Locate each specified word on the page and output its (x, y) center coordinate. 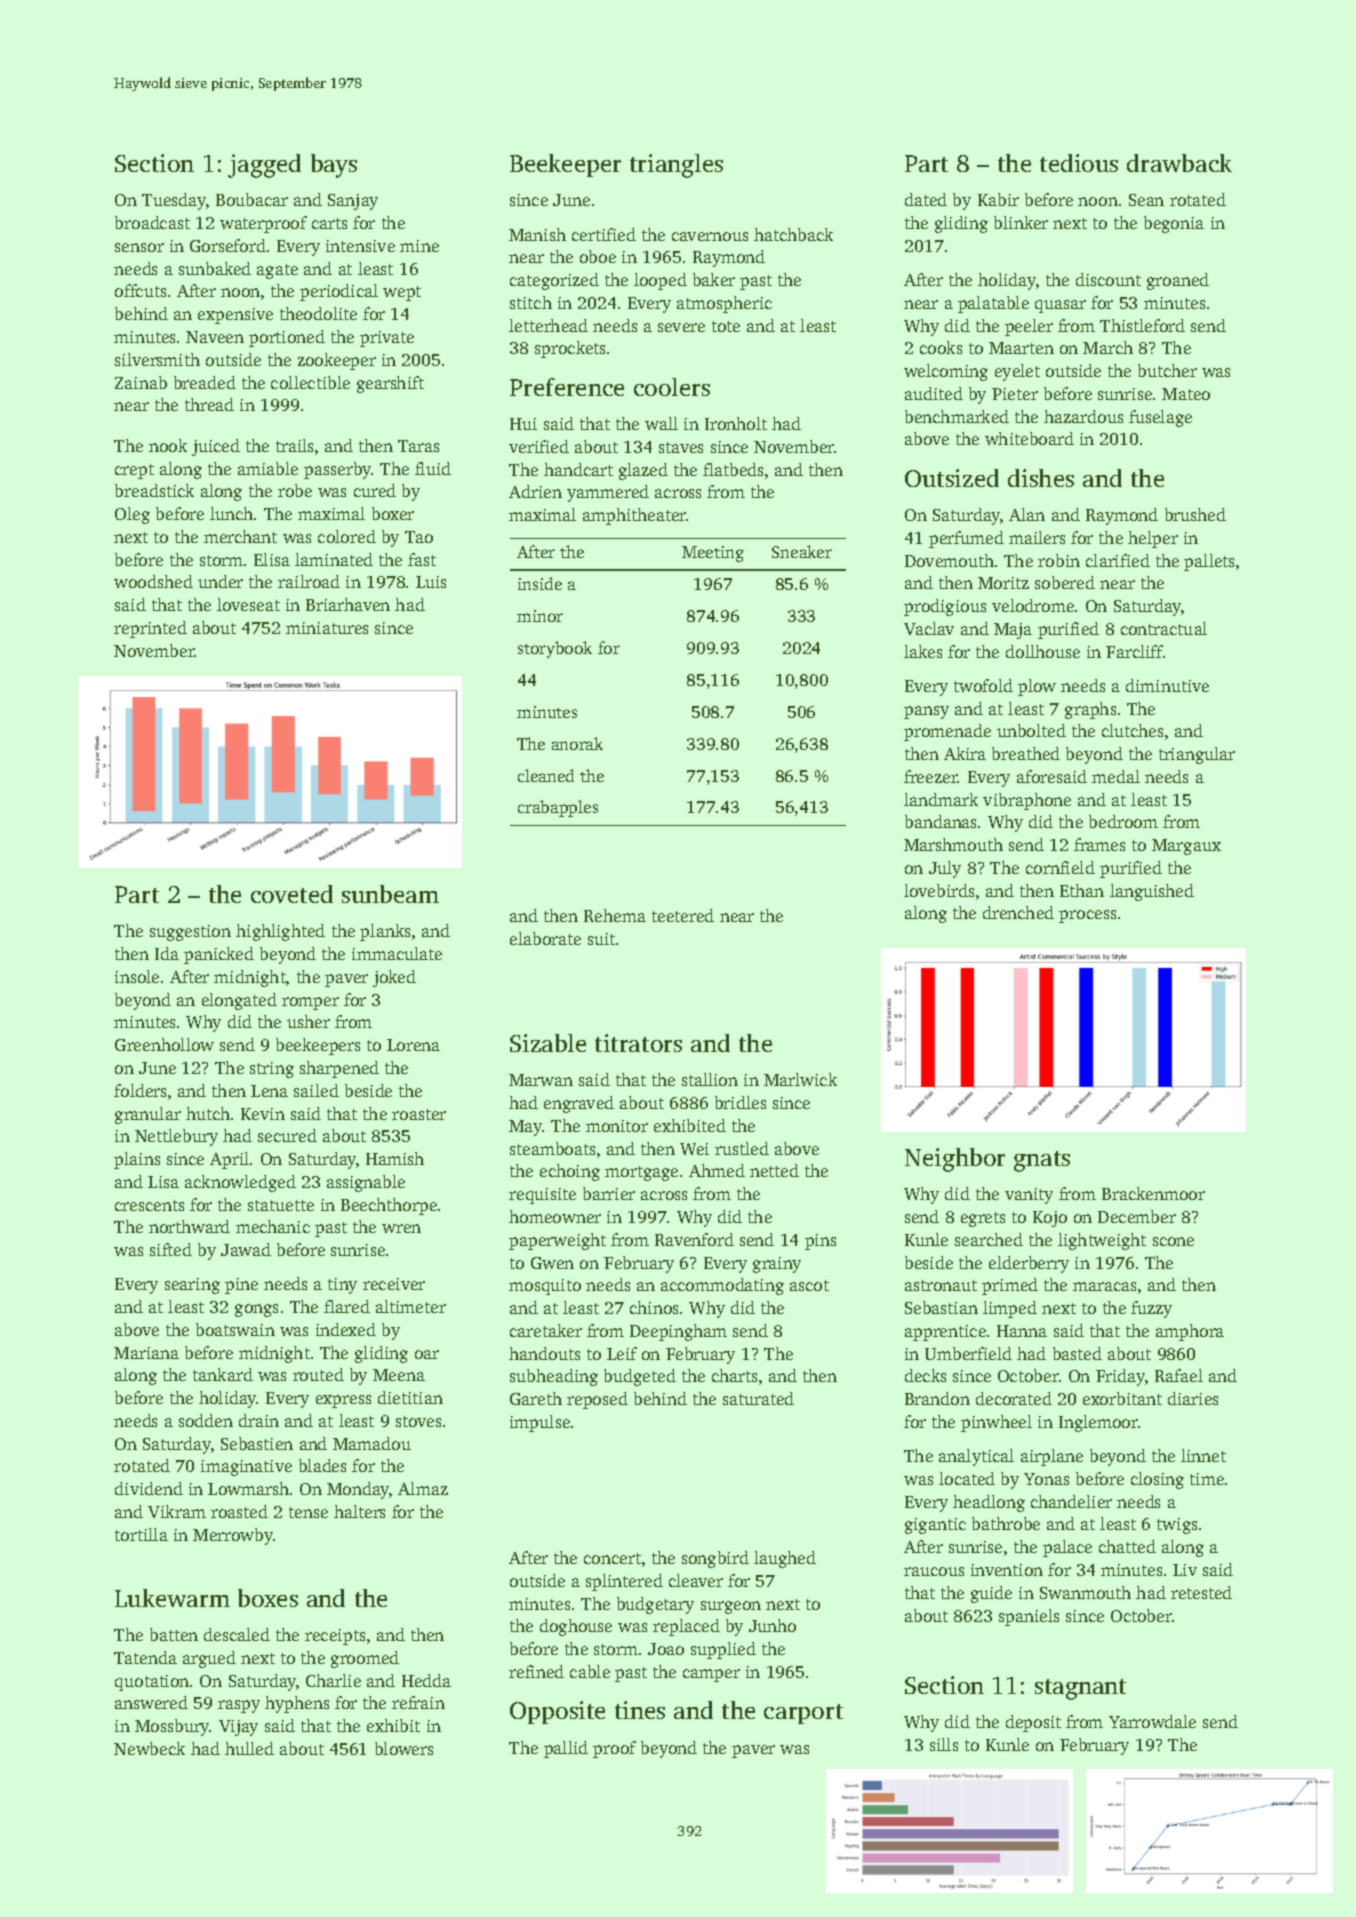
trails (294, 445)
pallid (566, 1749)
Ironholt (736, 423)
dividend (149, 1488)
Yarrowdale (1152, 1721)
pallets (1209, 562)
